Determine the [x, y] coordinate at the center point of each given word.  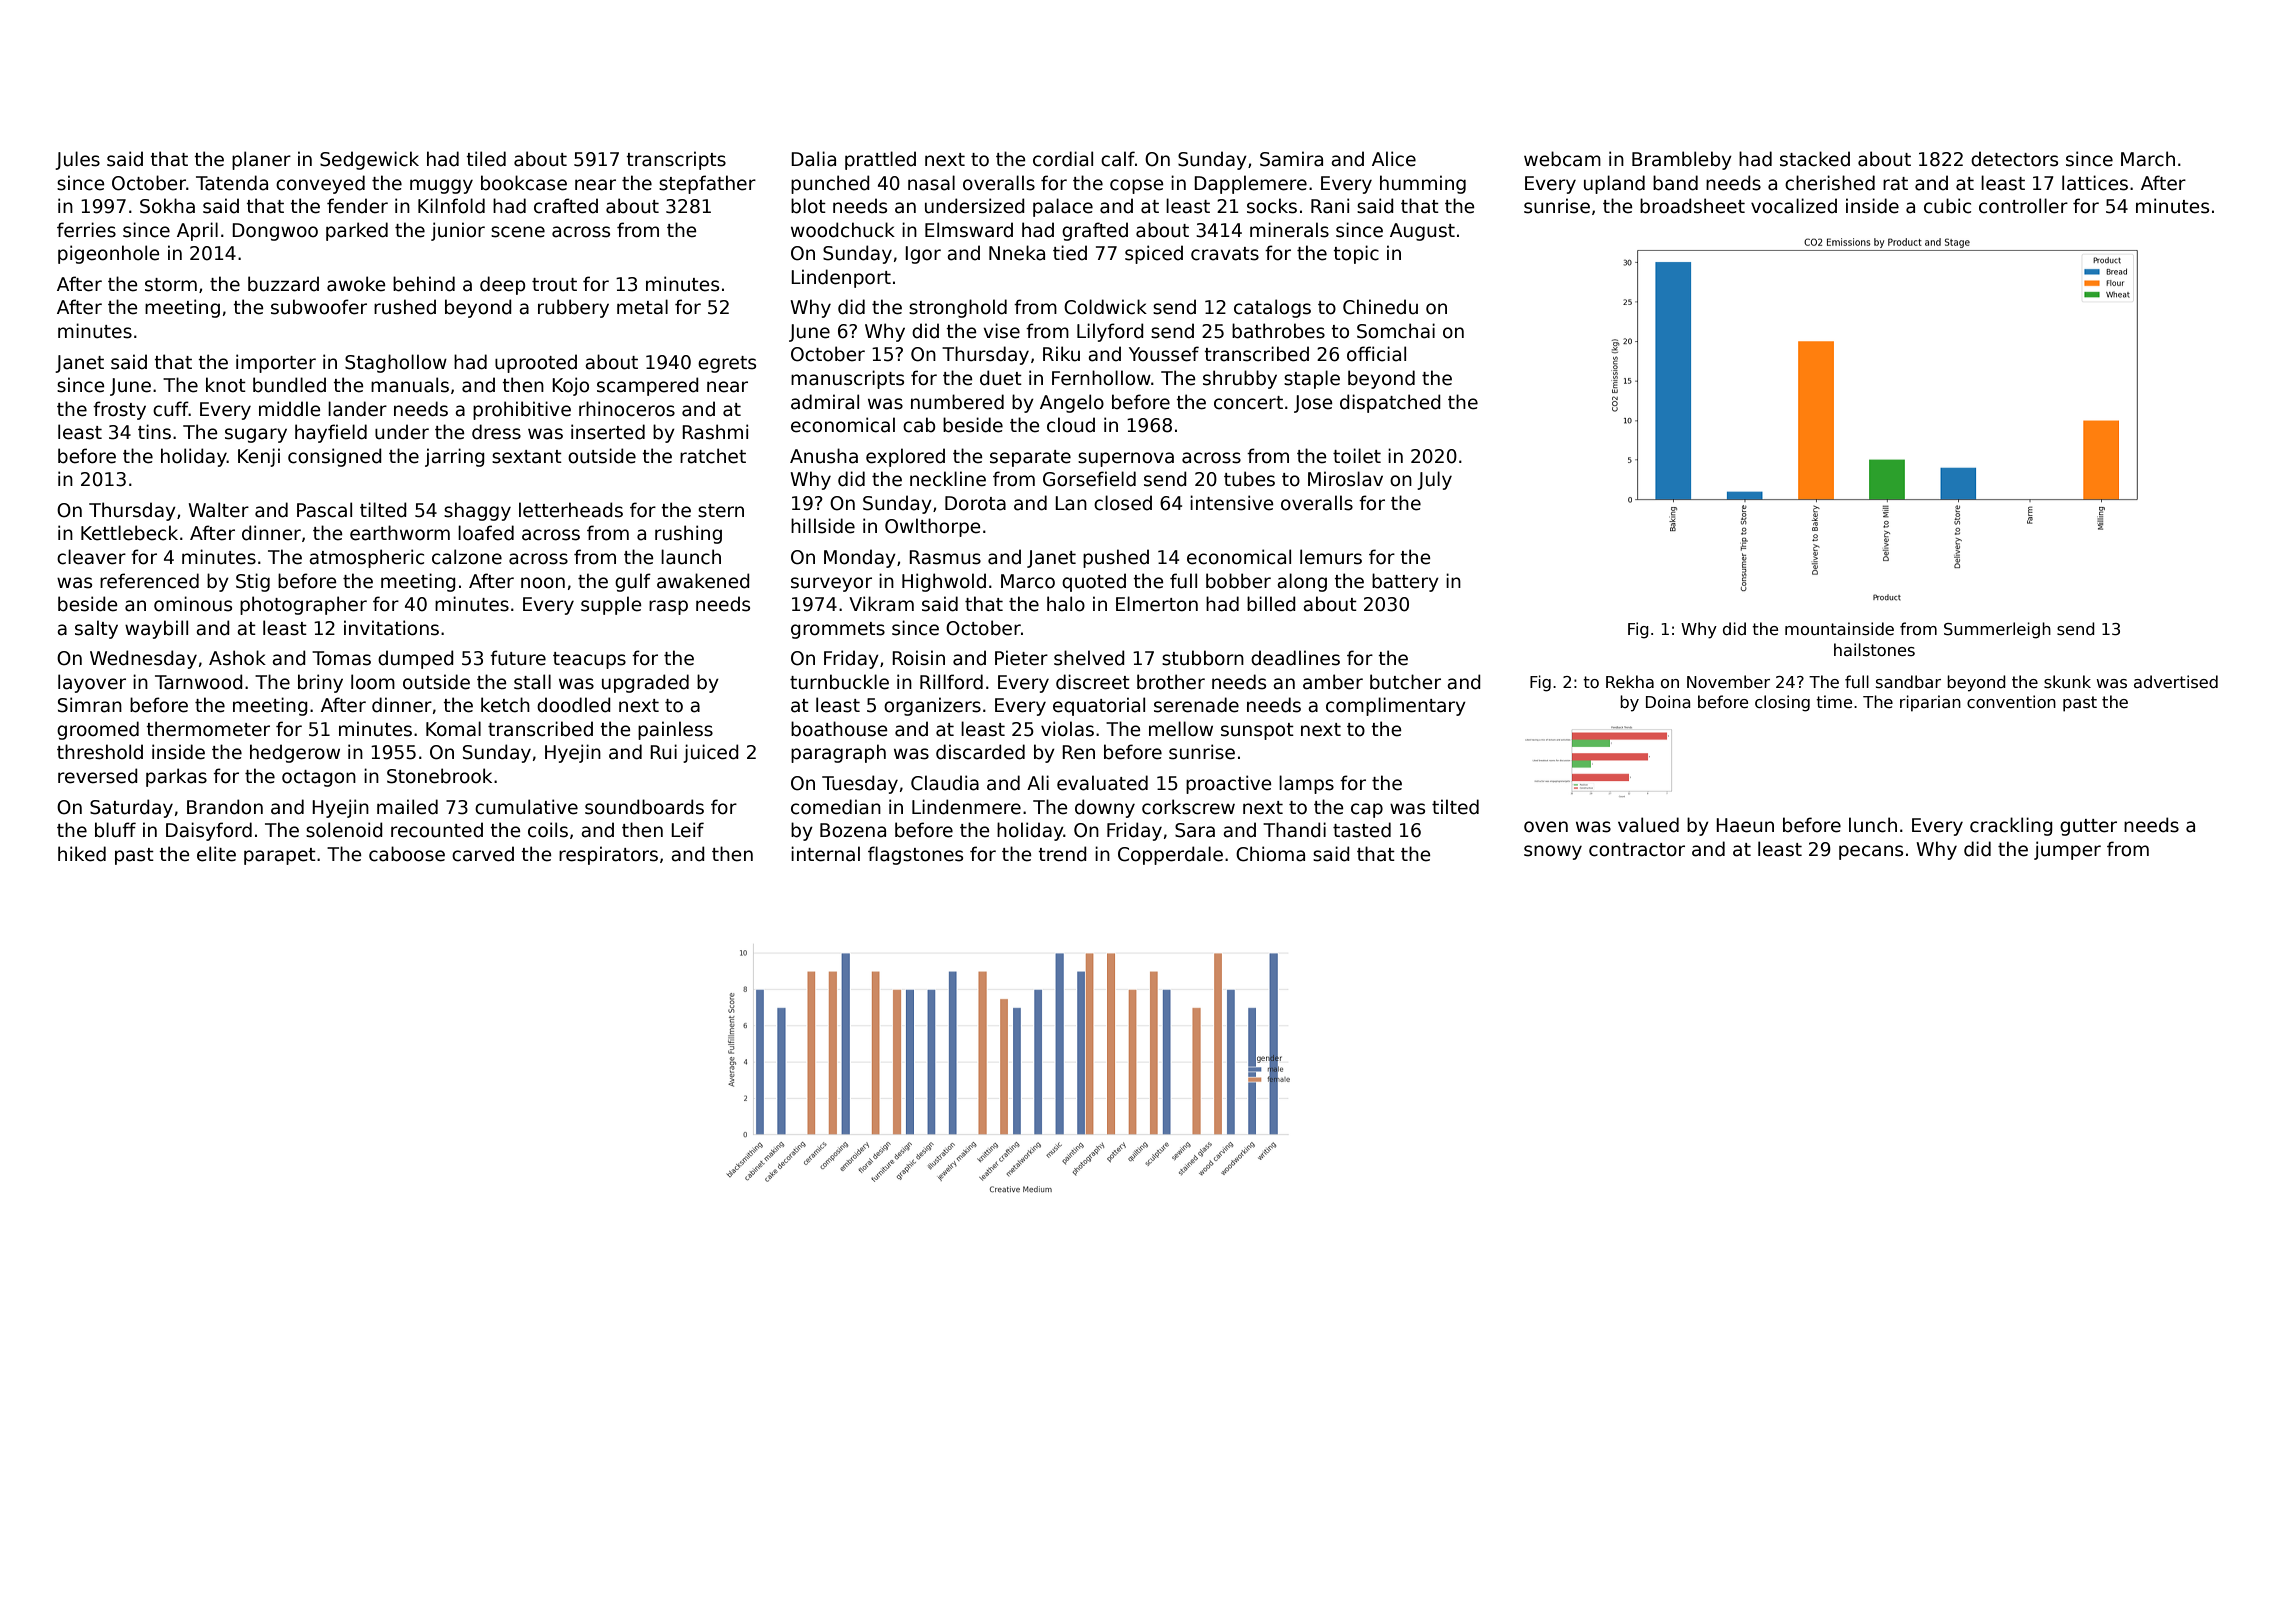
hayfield [331, 433]
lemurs [1331, 557]
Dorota [975, 503]
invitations [391, 628]
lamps [1306, 784]
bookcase [524, 183]
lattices [2095, 183]
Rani [1330, 206]
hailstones [1874, 649]
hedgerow [295, 753]
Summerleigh [1997, 630]
